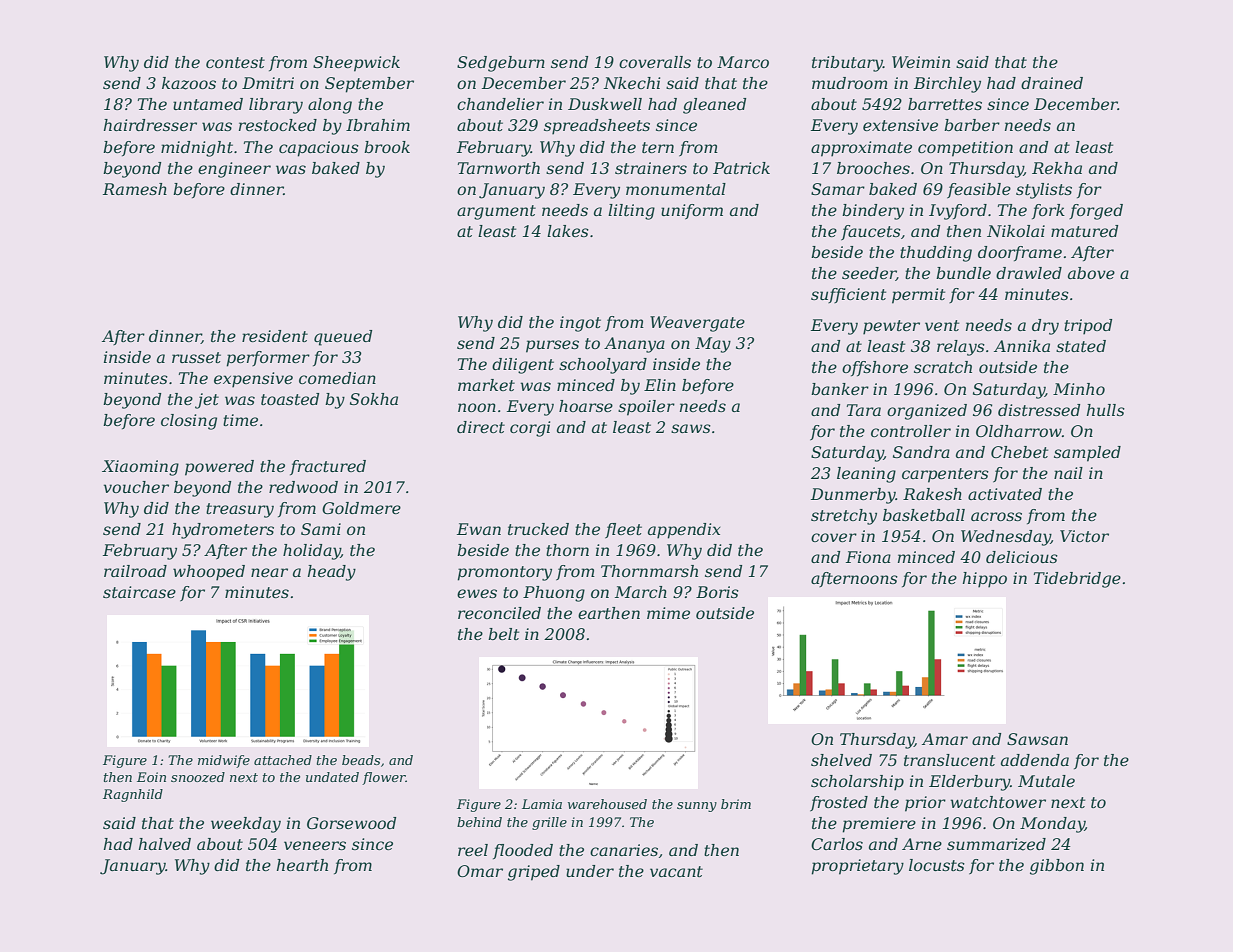 This screenshot has height=952, width=1233. I want to click on Ramesh, so click(135, 189).
